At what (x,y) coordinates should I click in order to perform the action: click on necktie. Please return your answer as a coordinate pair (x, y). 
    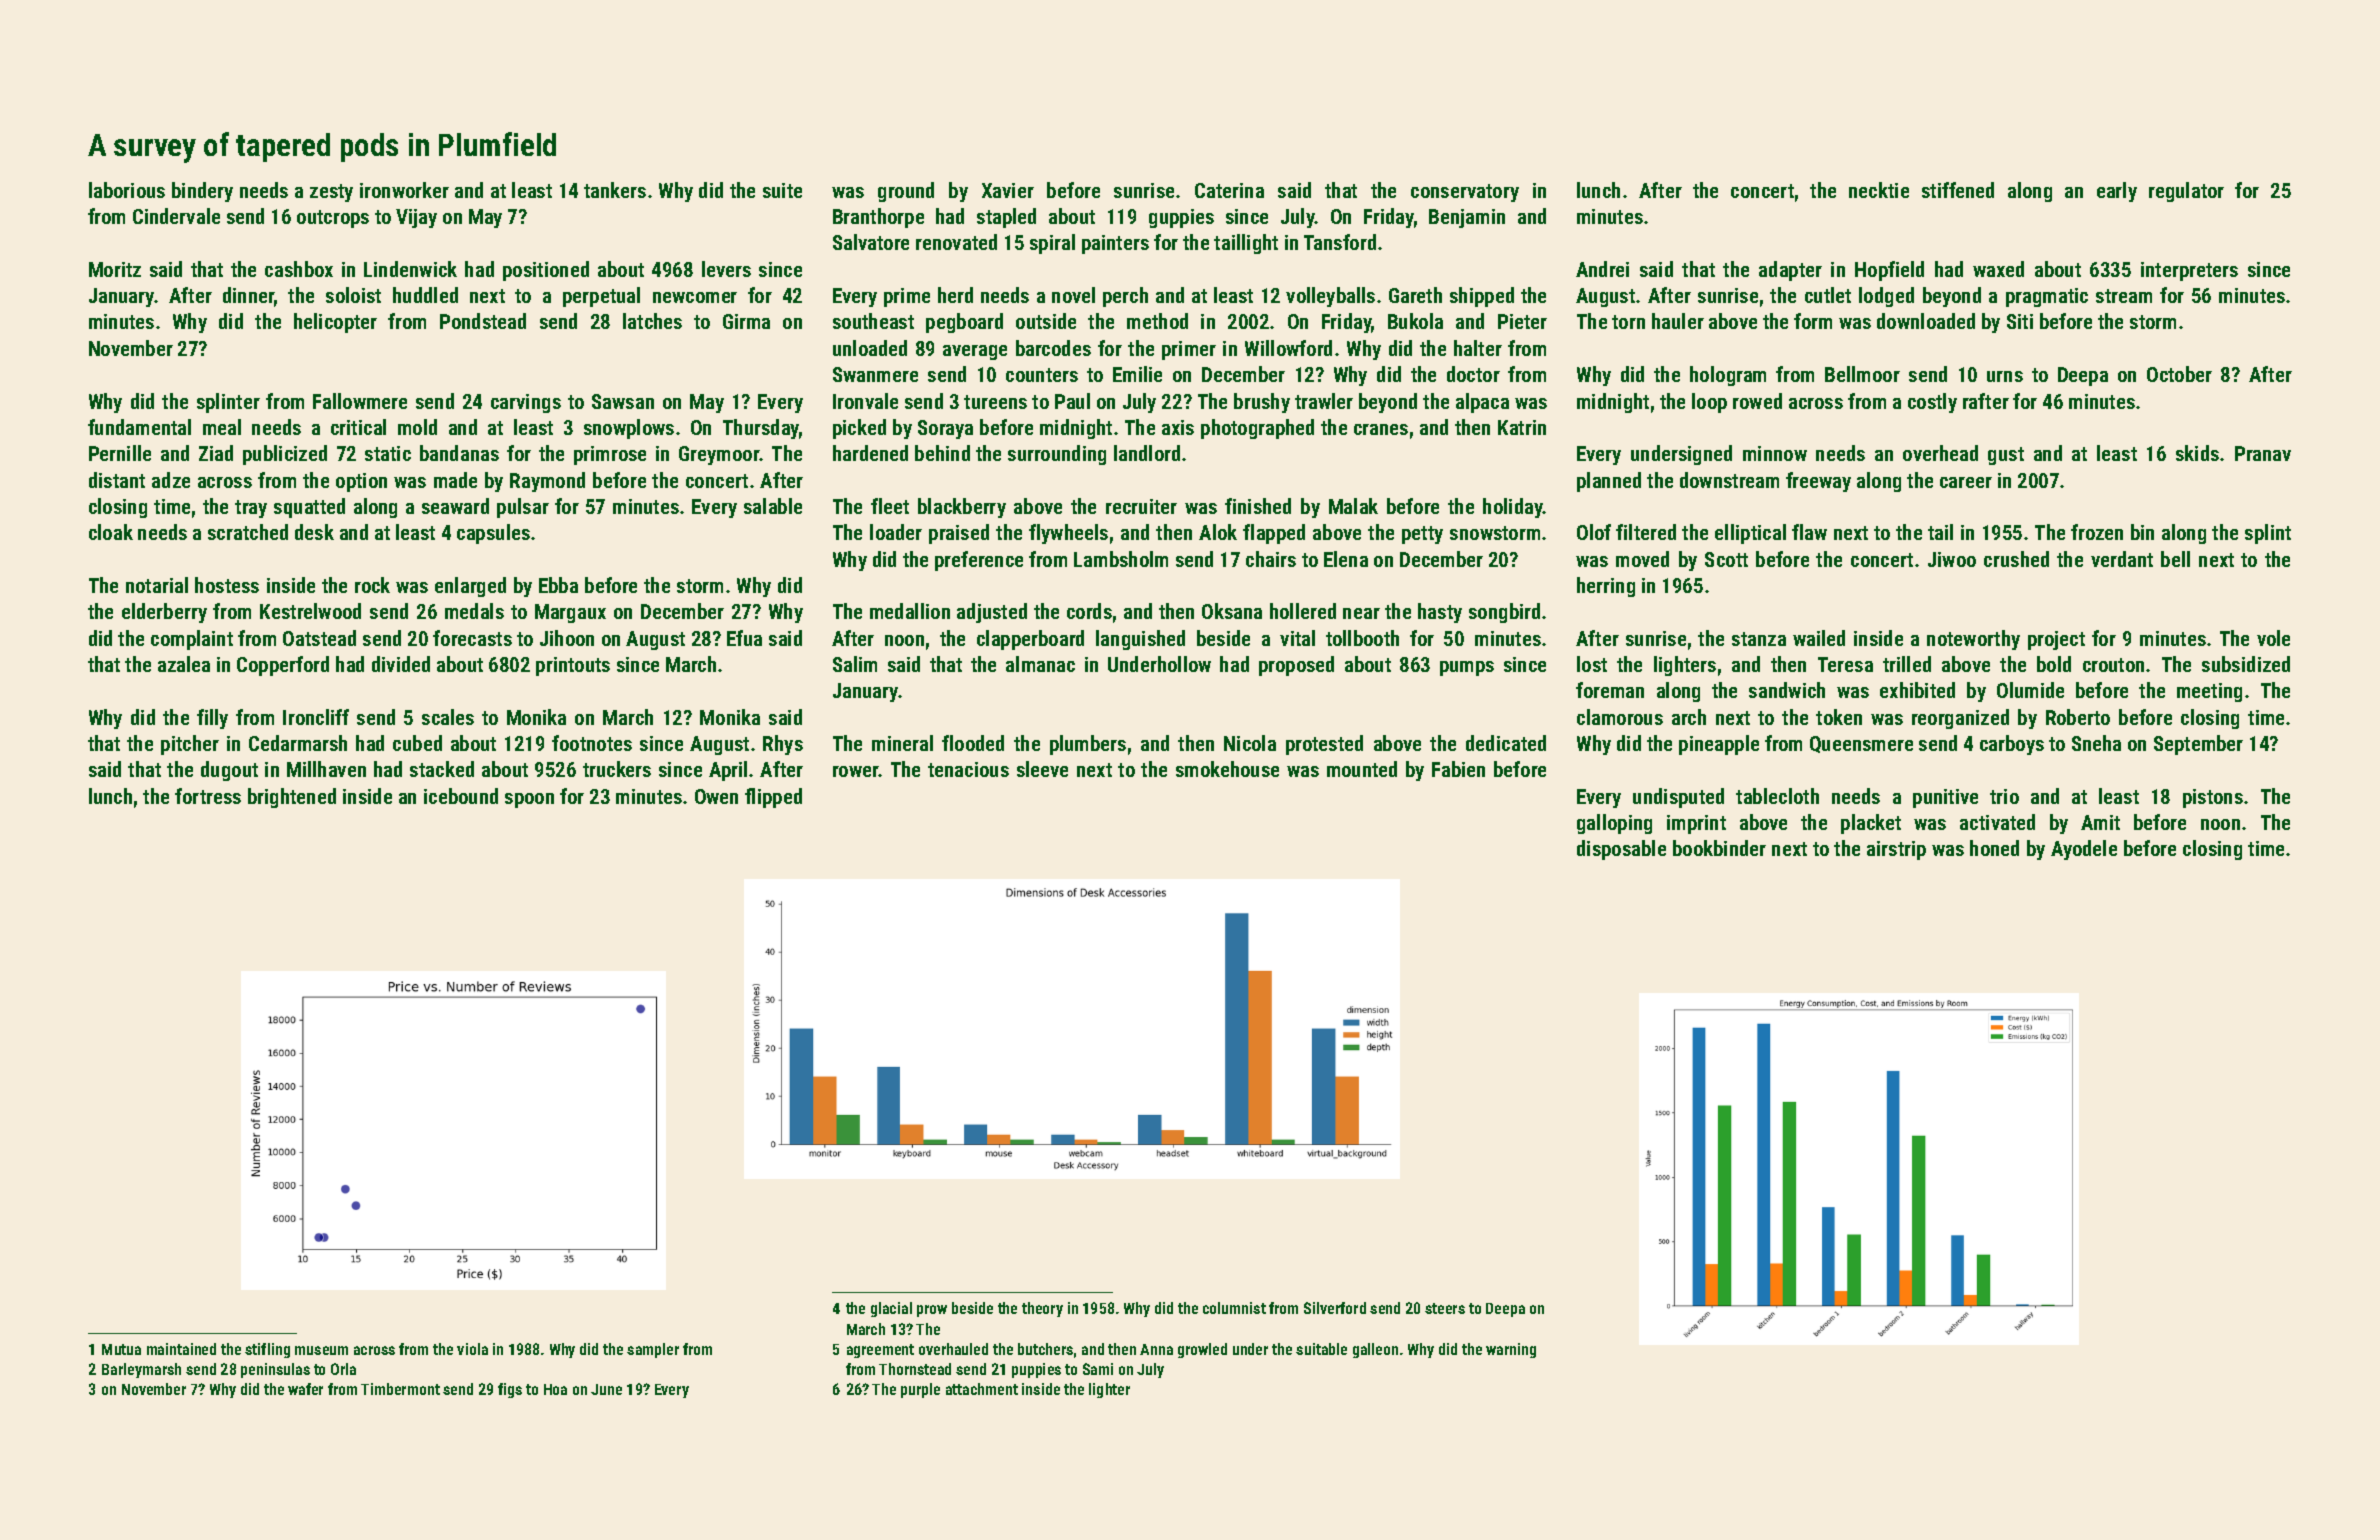
    Looking at the image, I should click on (1879, 190).
